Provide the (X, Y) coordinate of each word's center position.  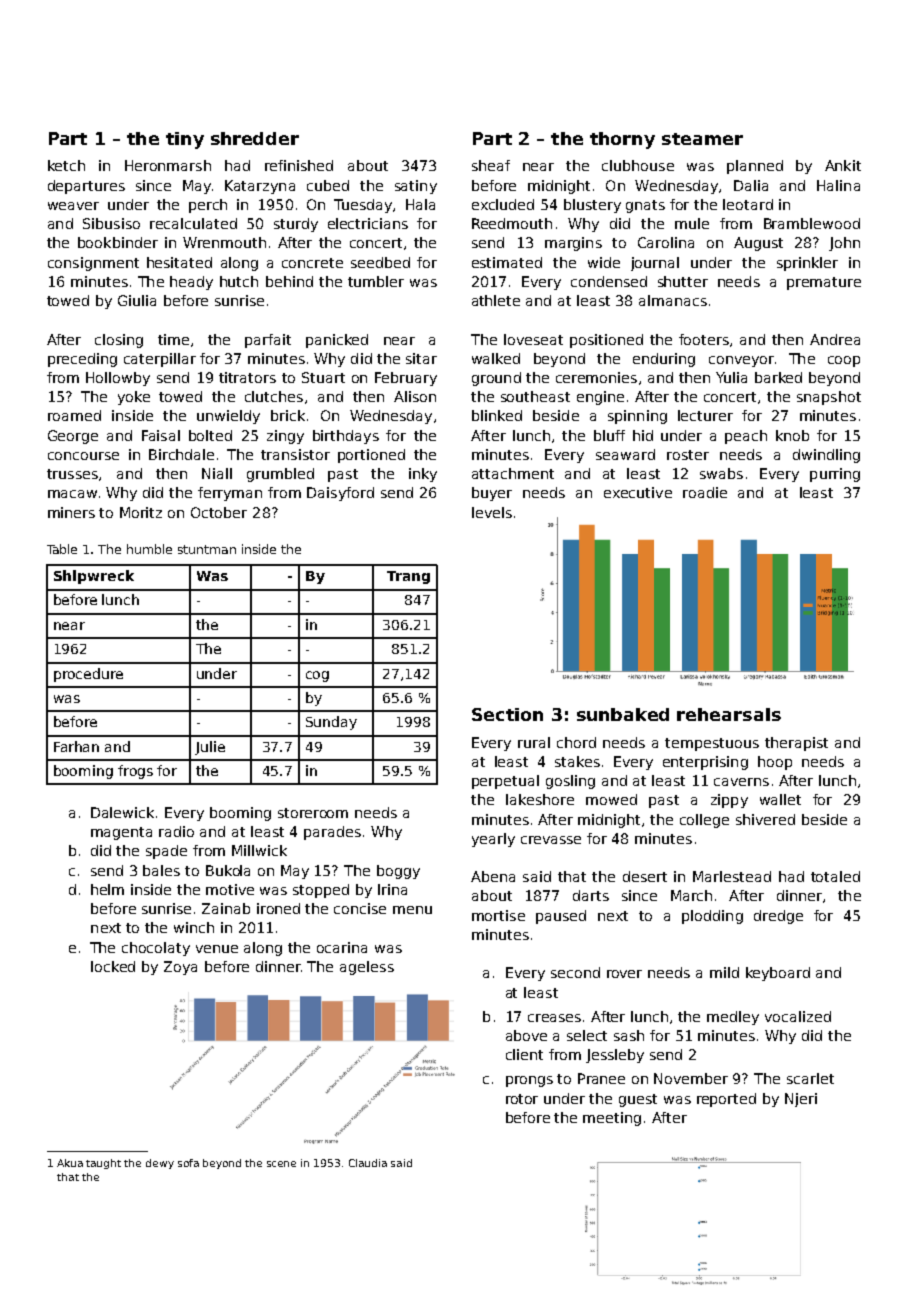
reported (726, 1100)
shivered (765, 819)
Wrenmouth (224, 242)
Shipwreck (94, 577)
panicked (337, 341)
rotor (522, 1099)
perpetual (505, 782)
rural (534, 742)
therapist (796, 744)
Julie (210, 748)
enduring (664, 360)
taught (103, 1164)
